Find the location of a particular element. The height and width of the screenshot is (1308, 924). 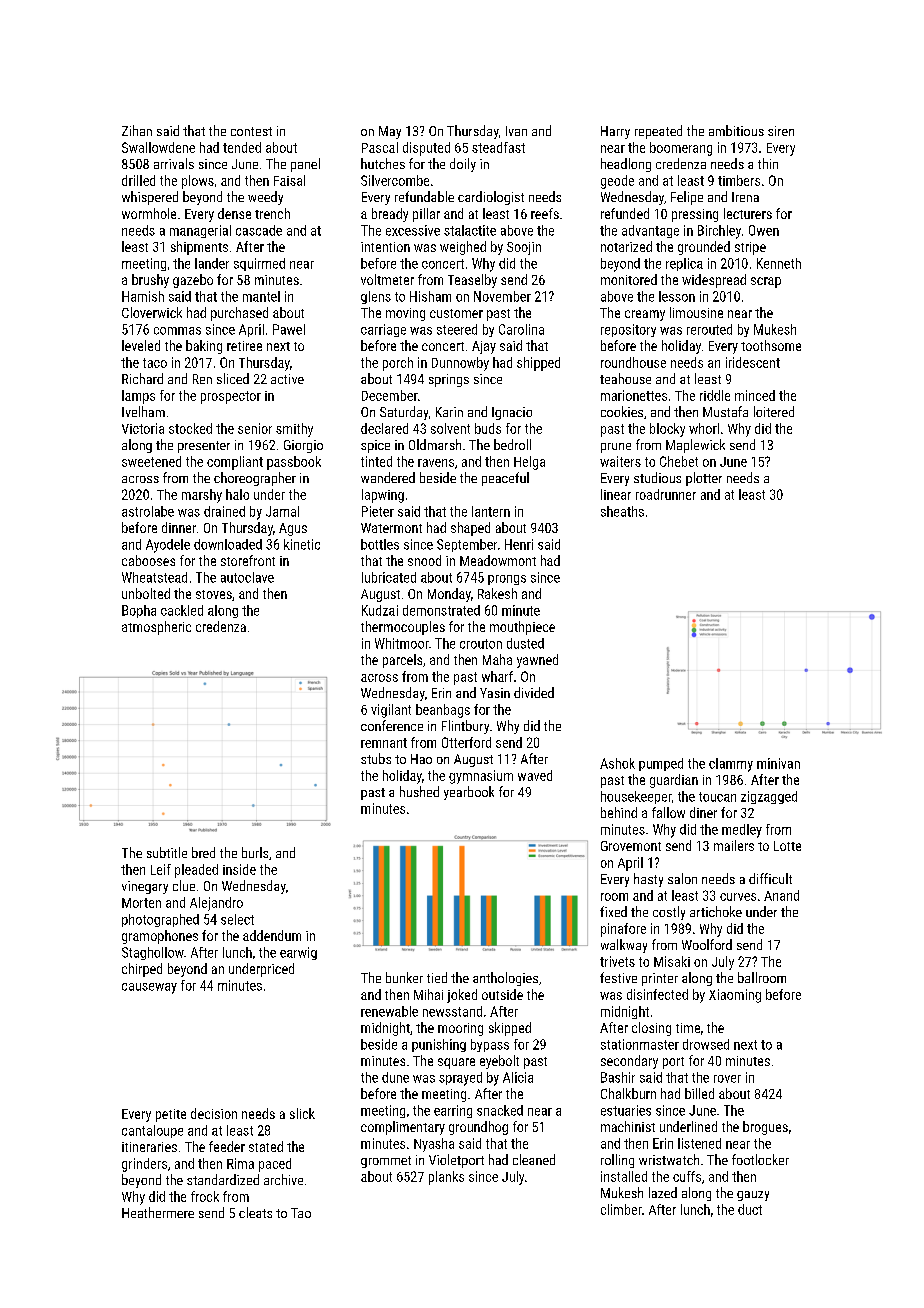

Heathermere is located at coordinates (158, 1212).
